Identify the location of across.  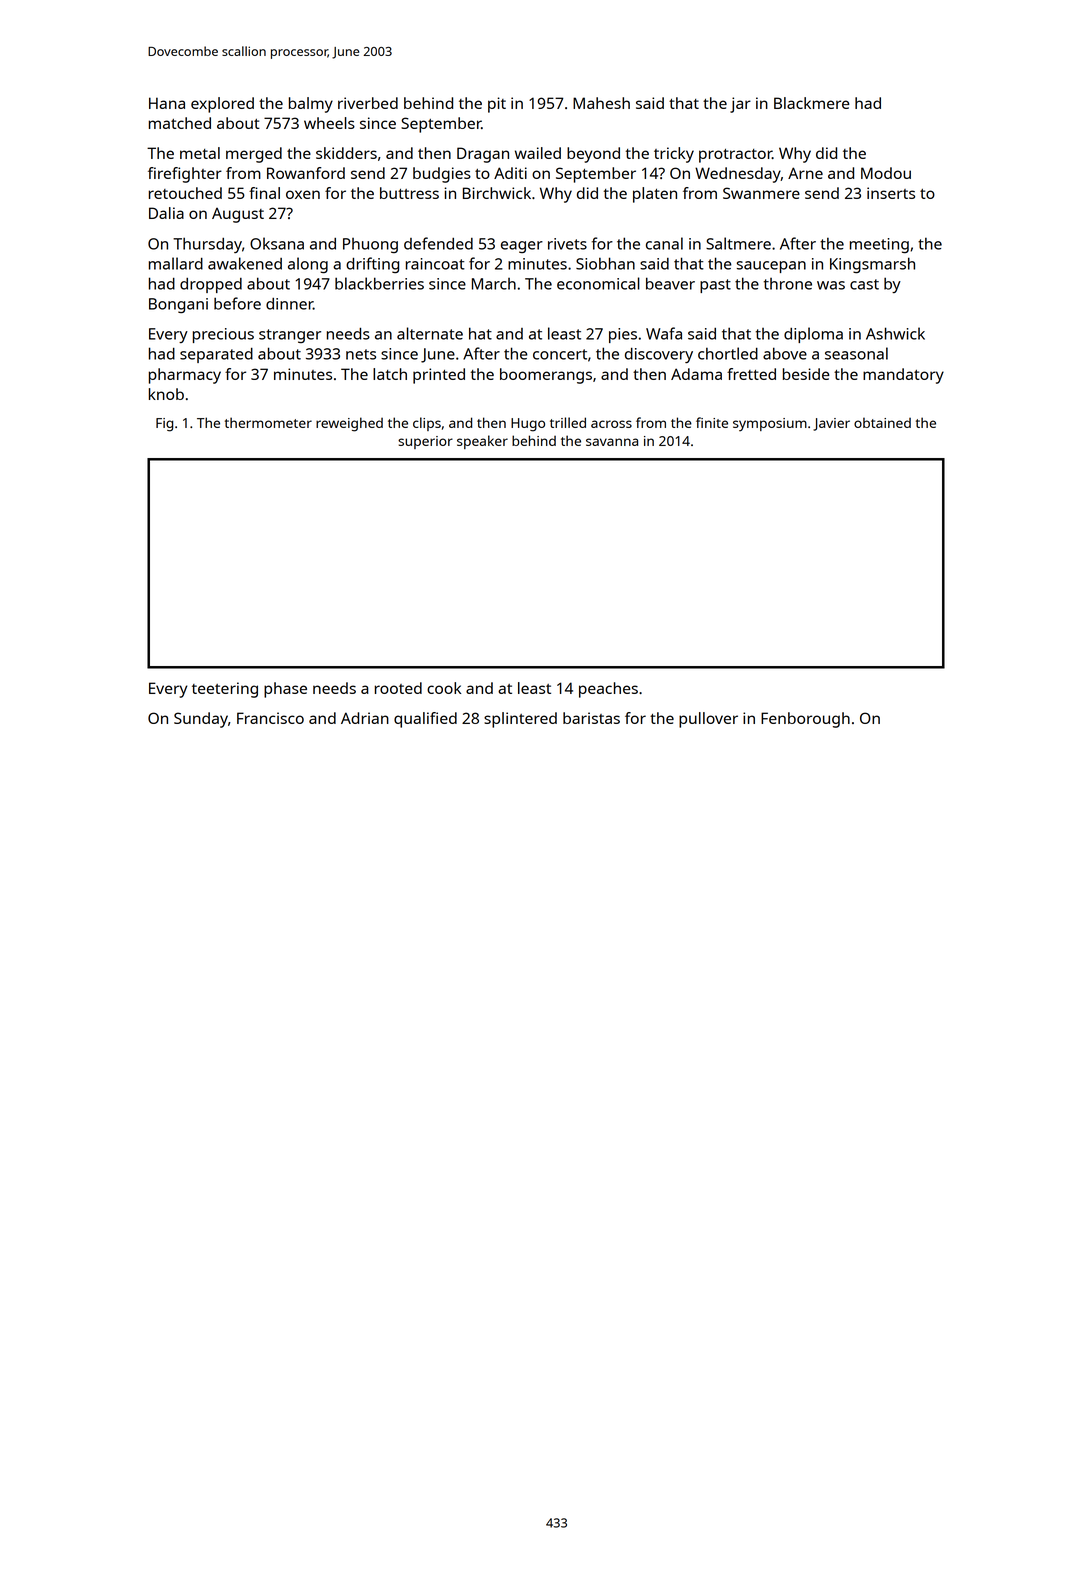
(611, 424).
